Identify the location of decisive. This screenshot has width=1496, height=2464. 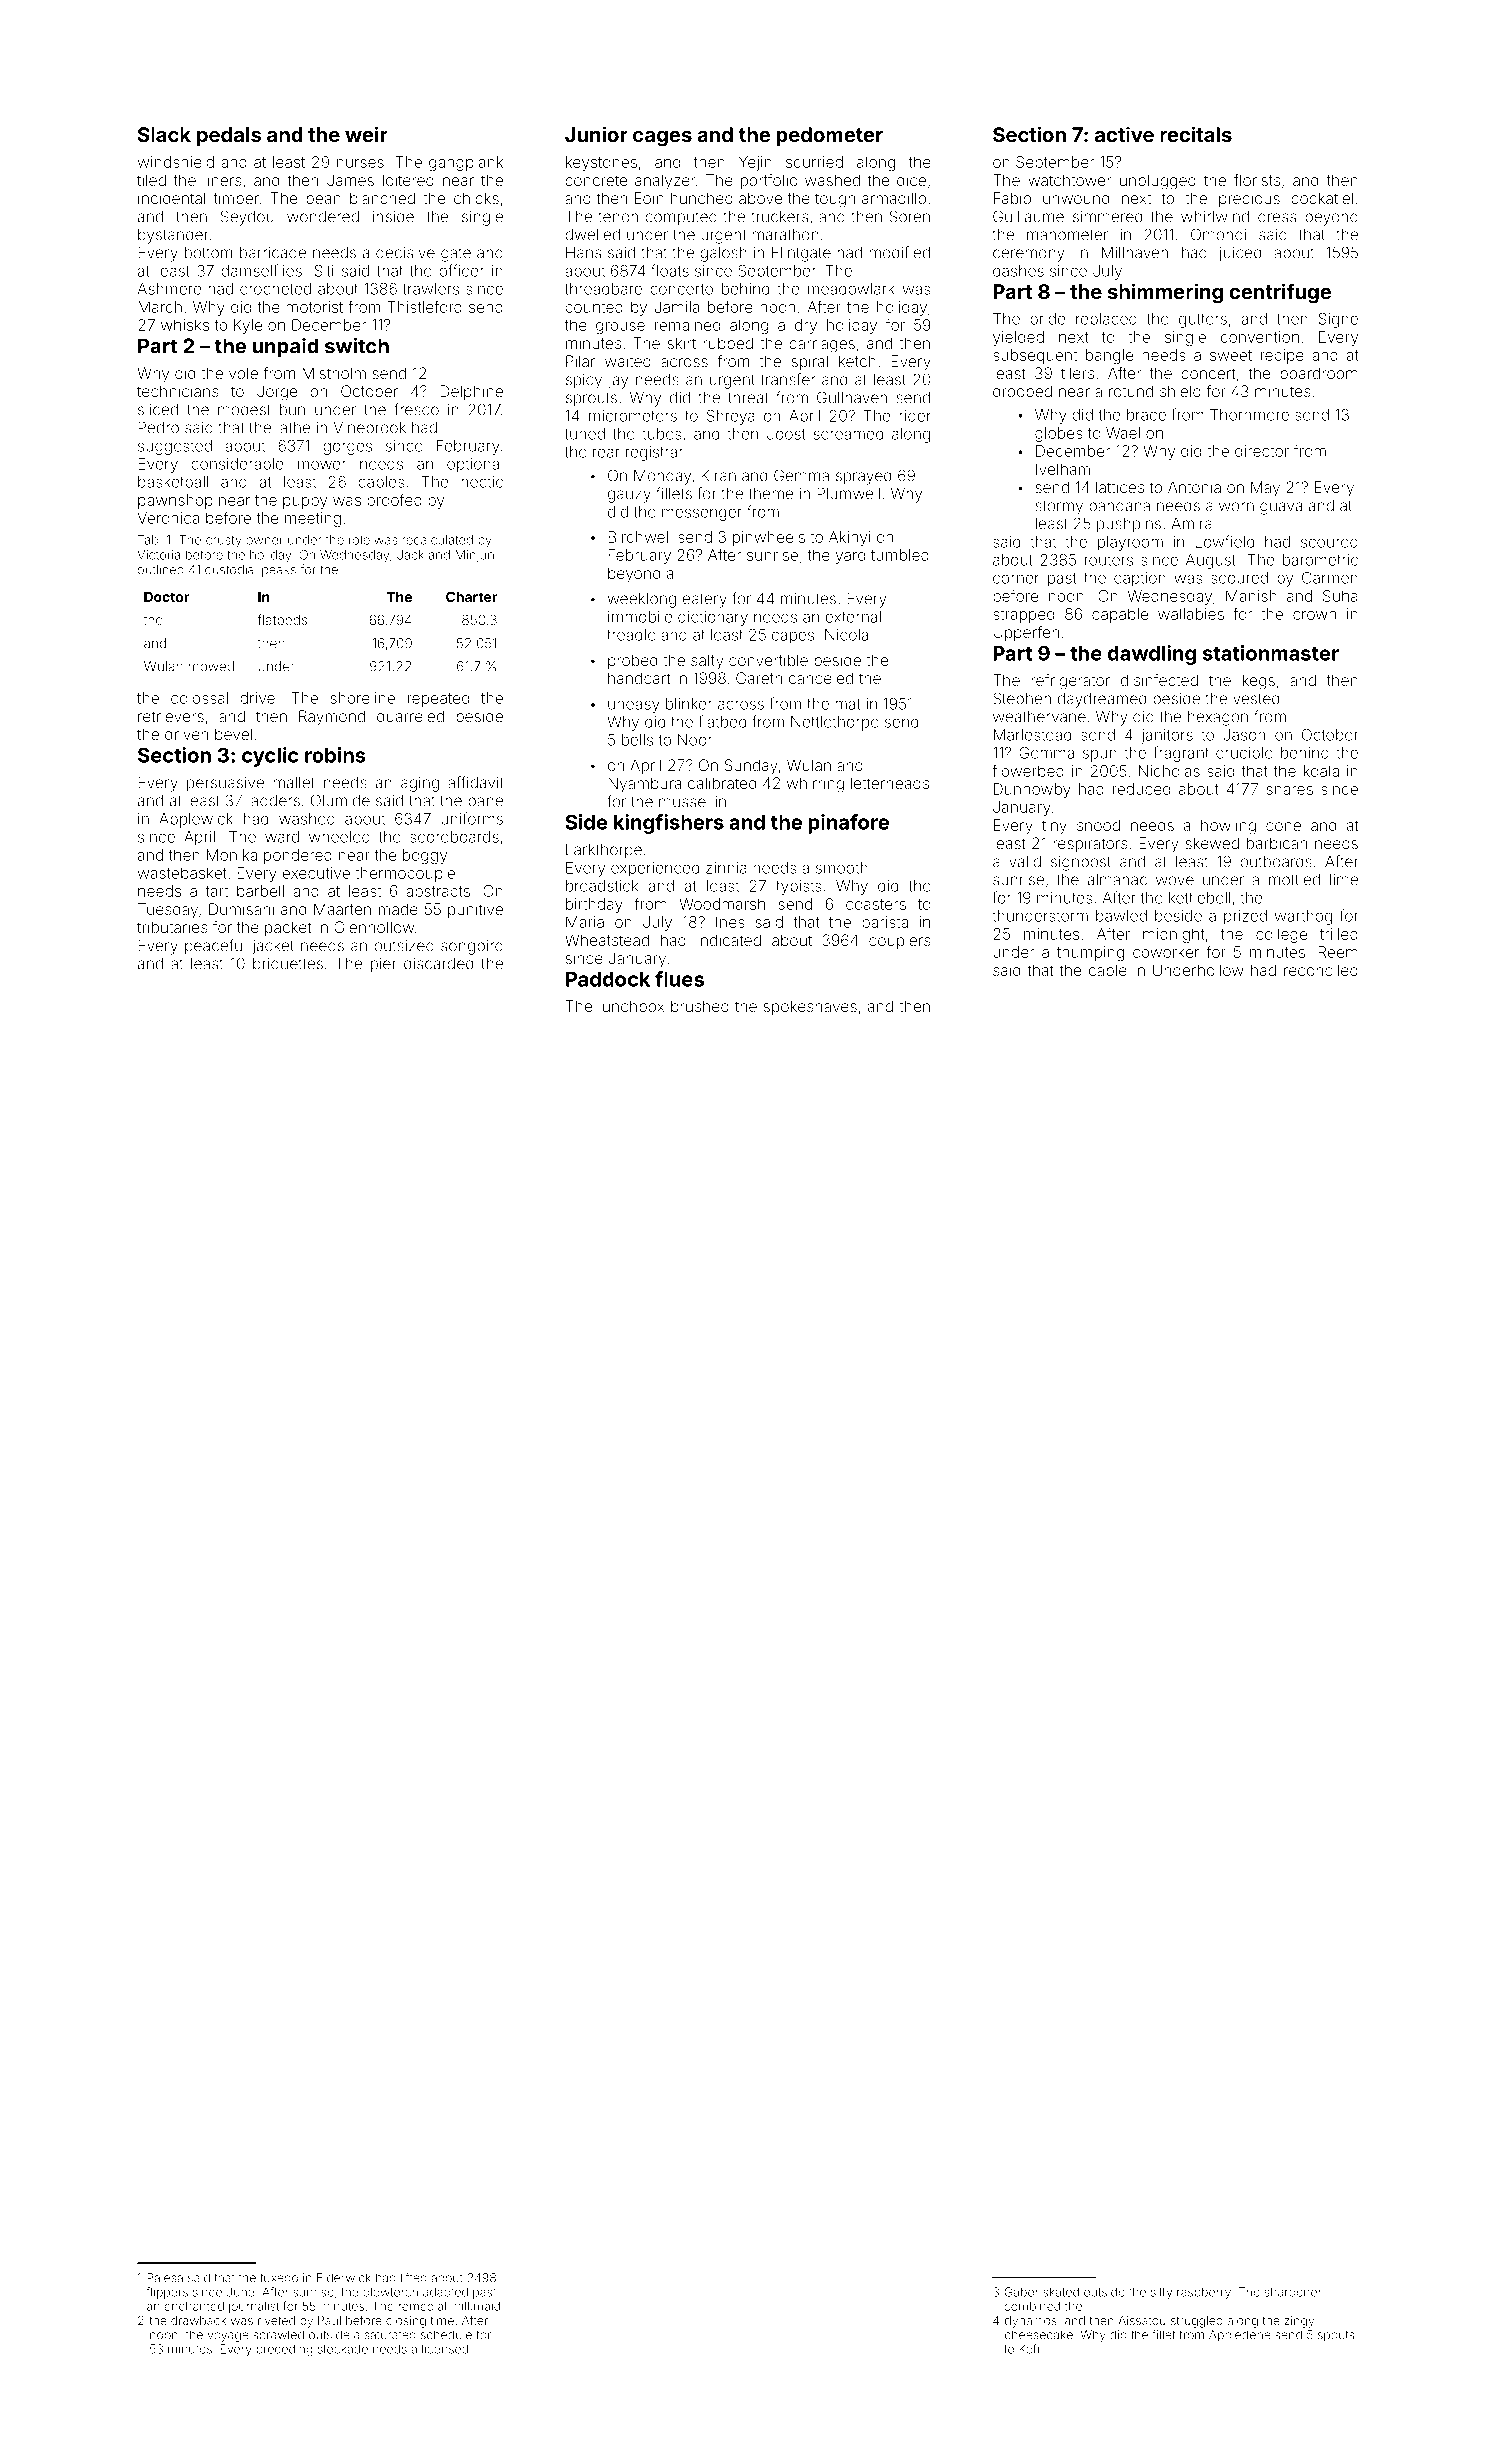
(405, 253).
